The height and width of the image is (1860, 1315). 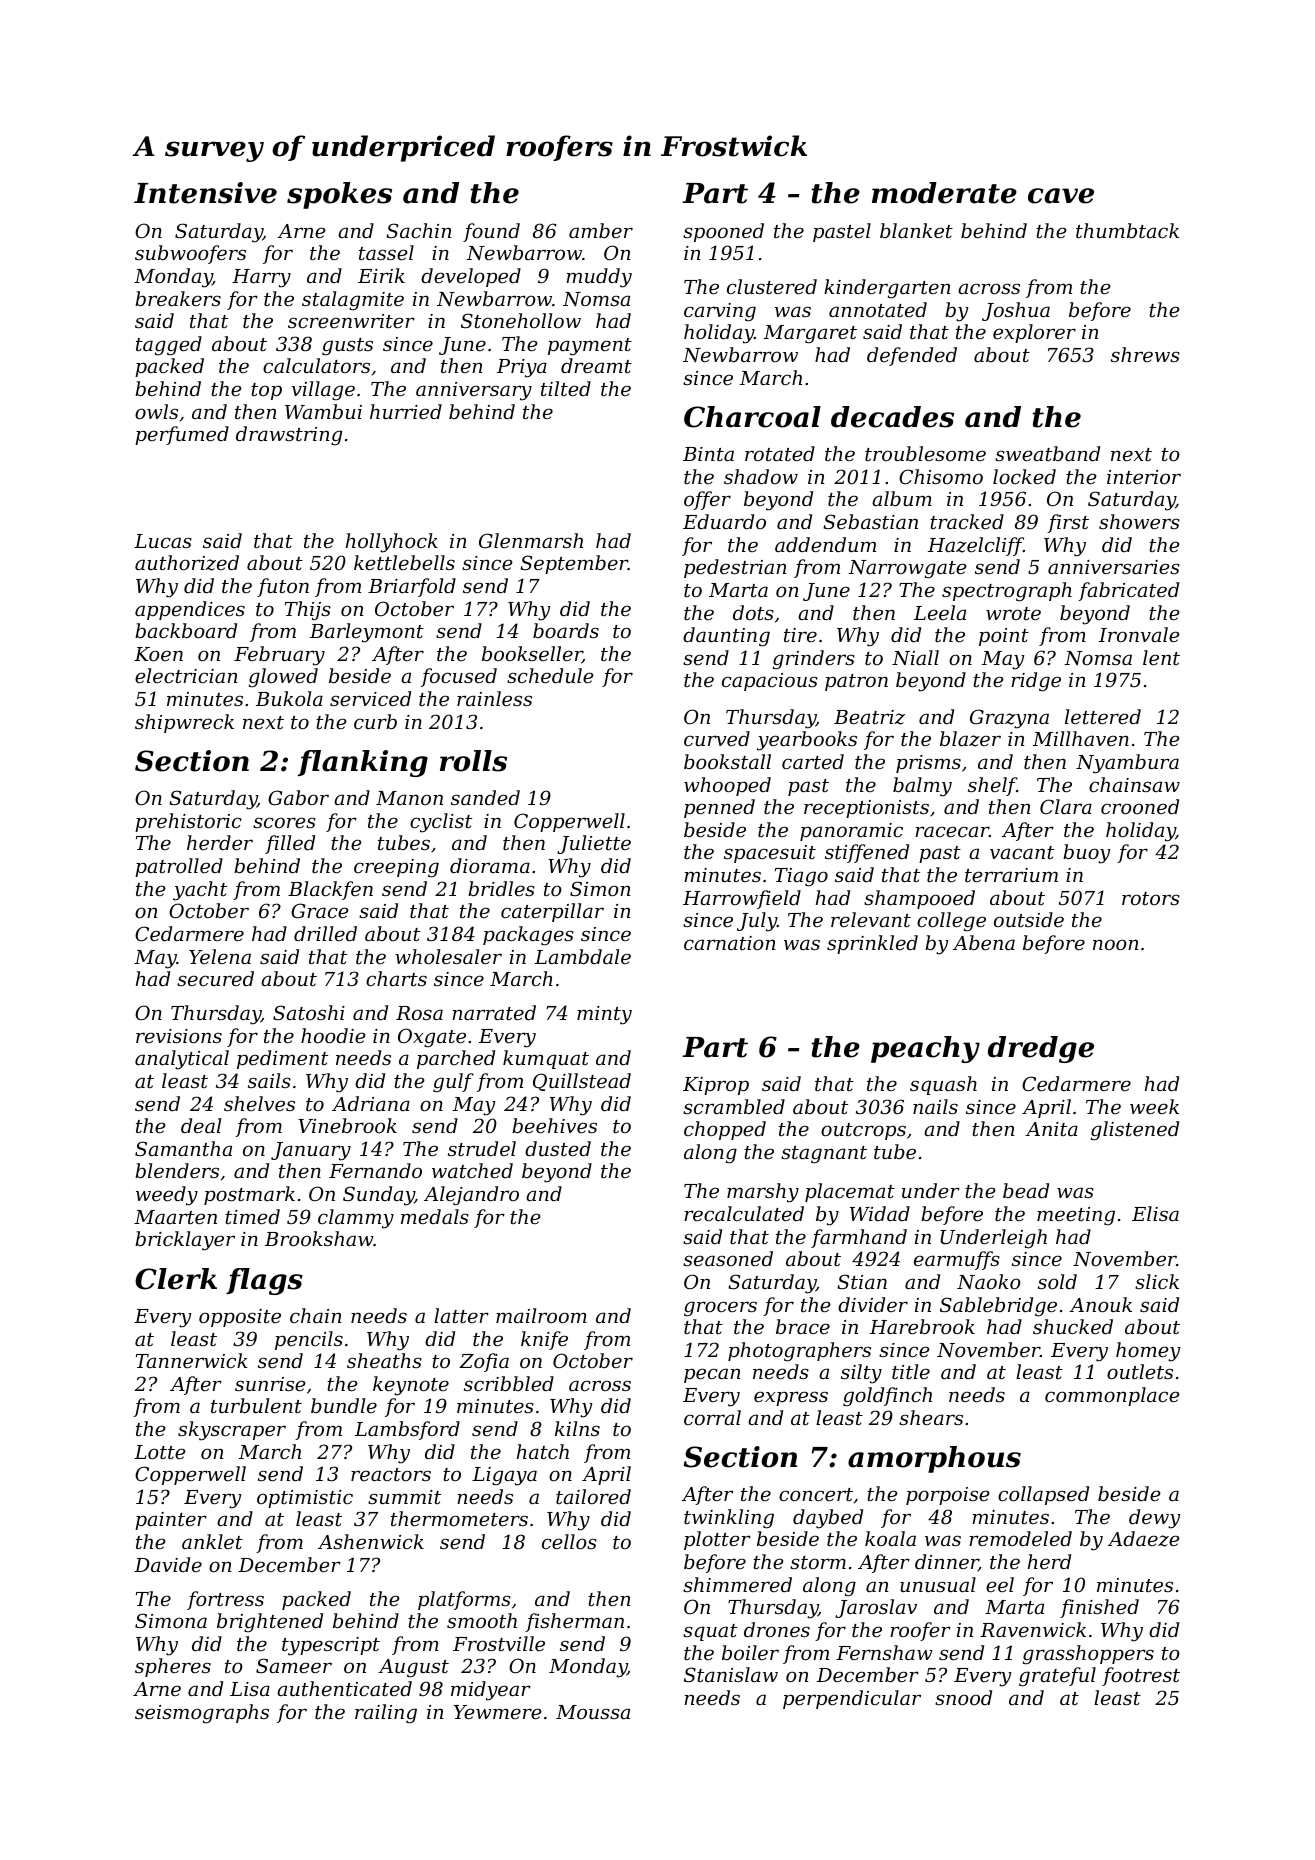 I want to click on filled, so click(x=290, y=844).
